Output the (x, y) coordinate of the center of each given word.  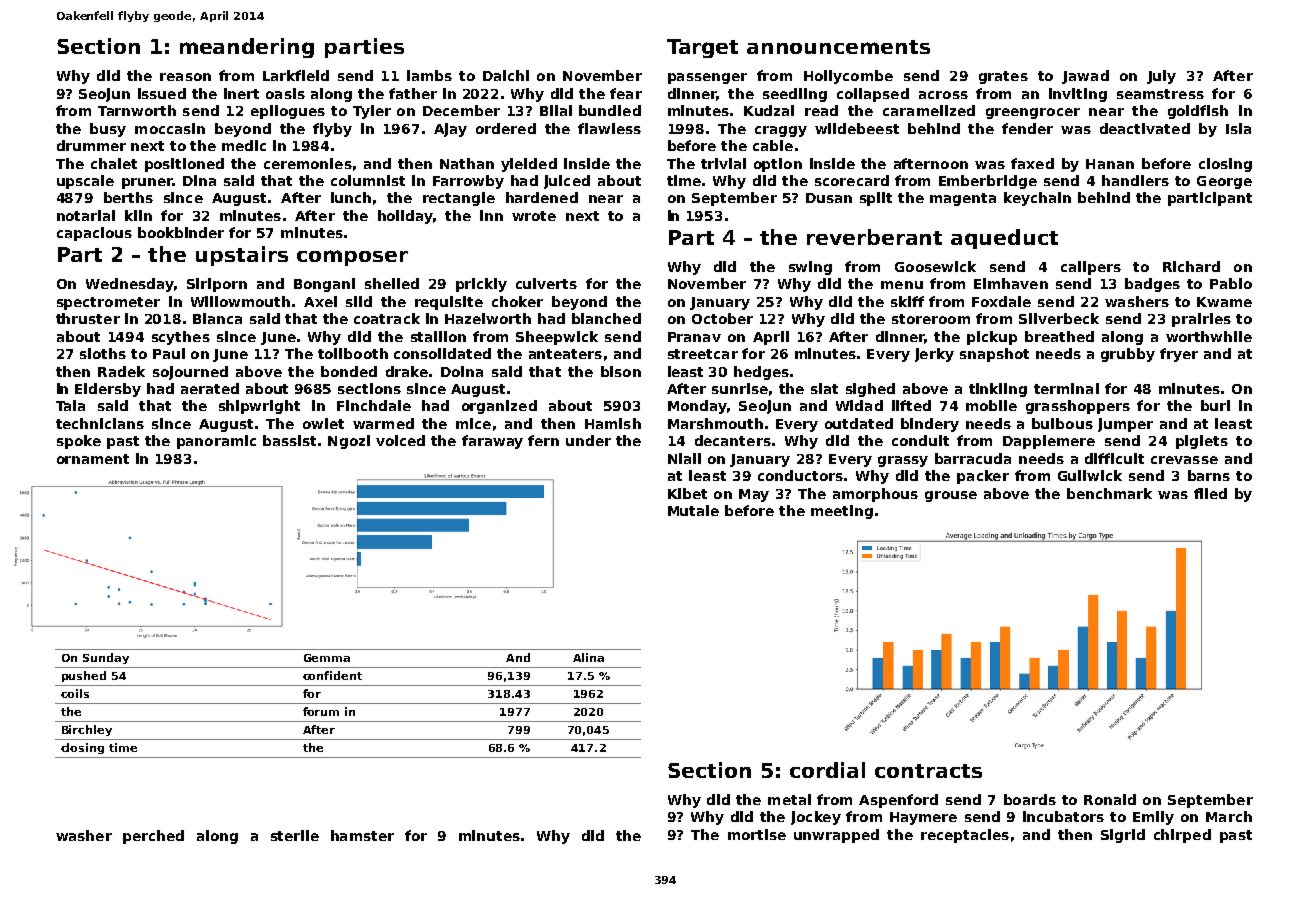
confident (332, 675)
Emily (1153, 818)
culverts (546, 283)
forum (321, 711)
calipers (1091, 268)
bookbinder (181, 232)
